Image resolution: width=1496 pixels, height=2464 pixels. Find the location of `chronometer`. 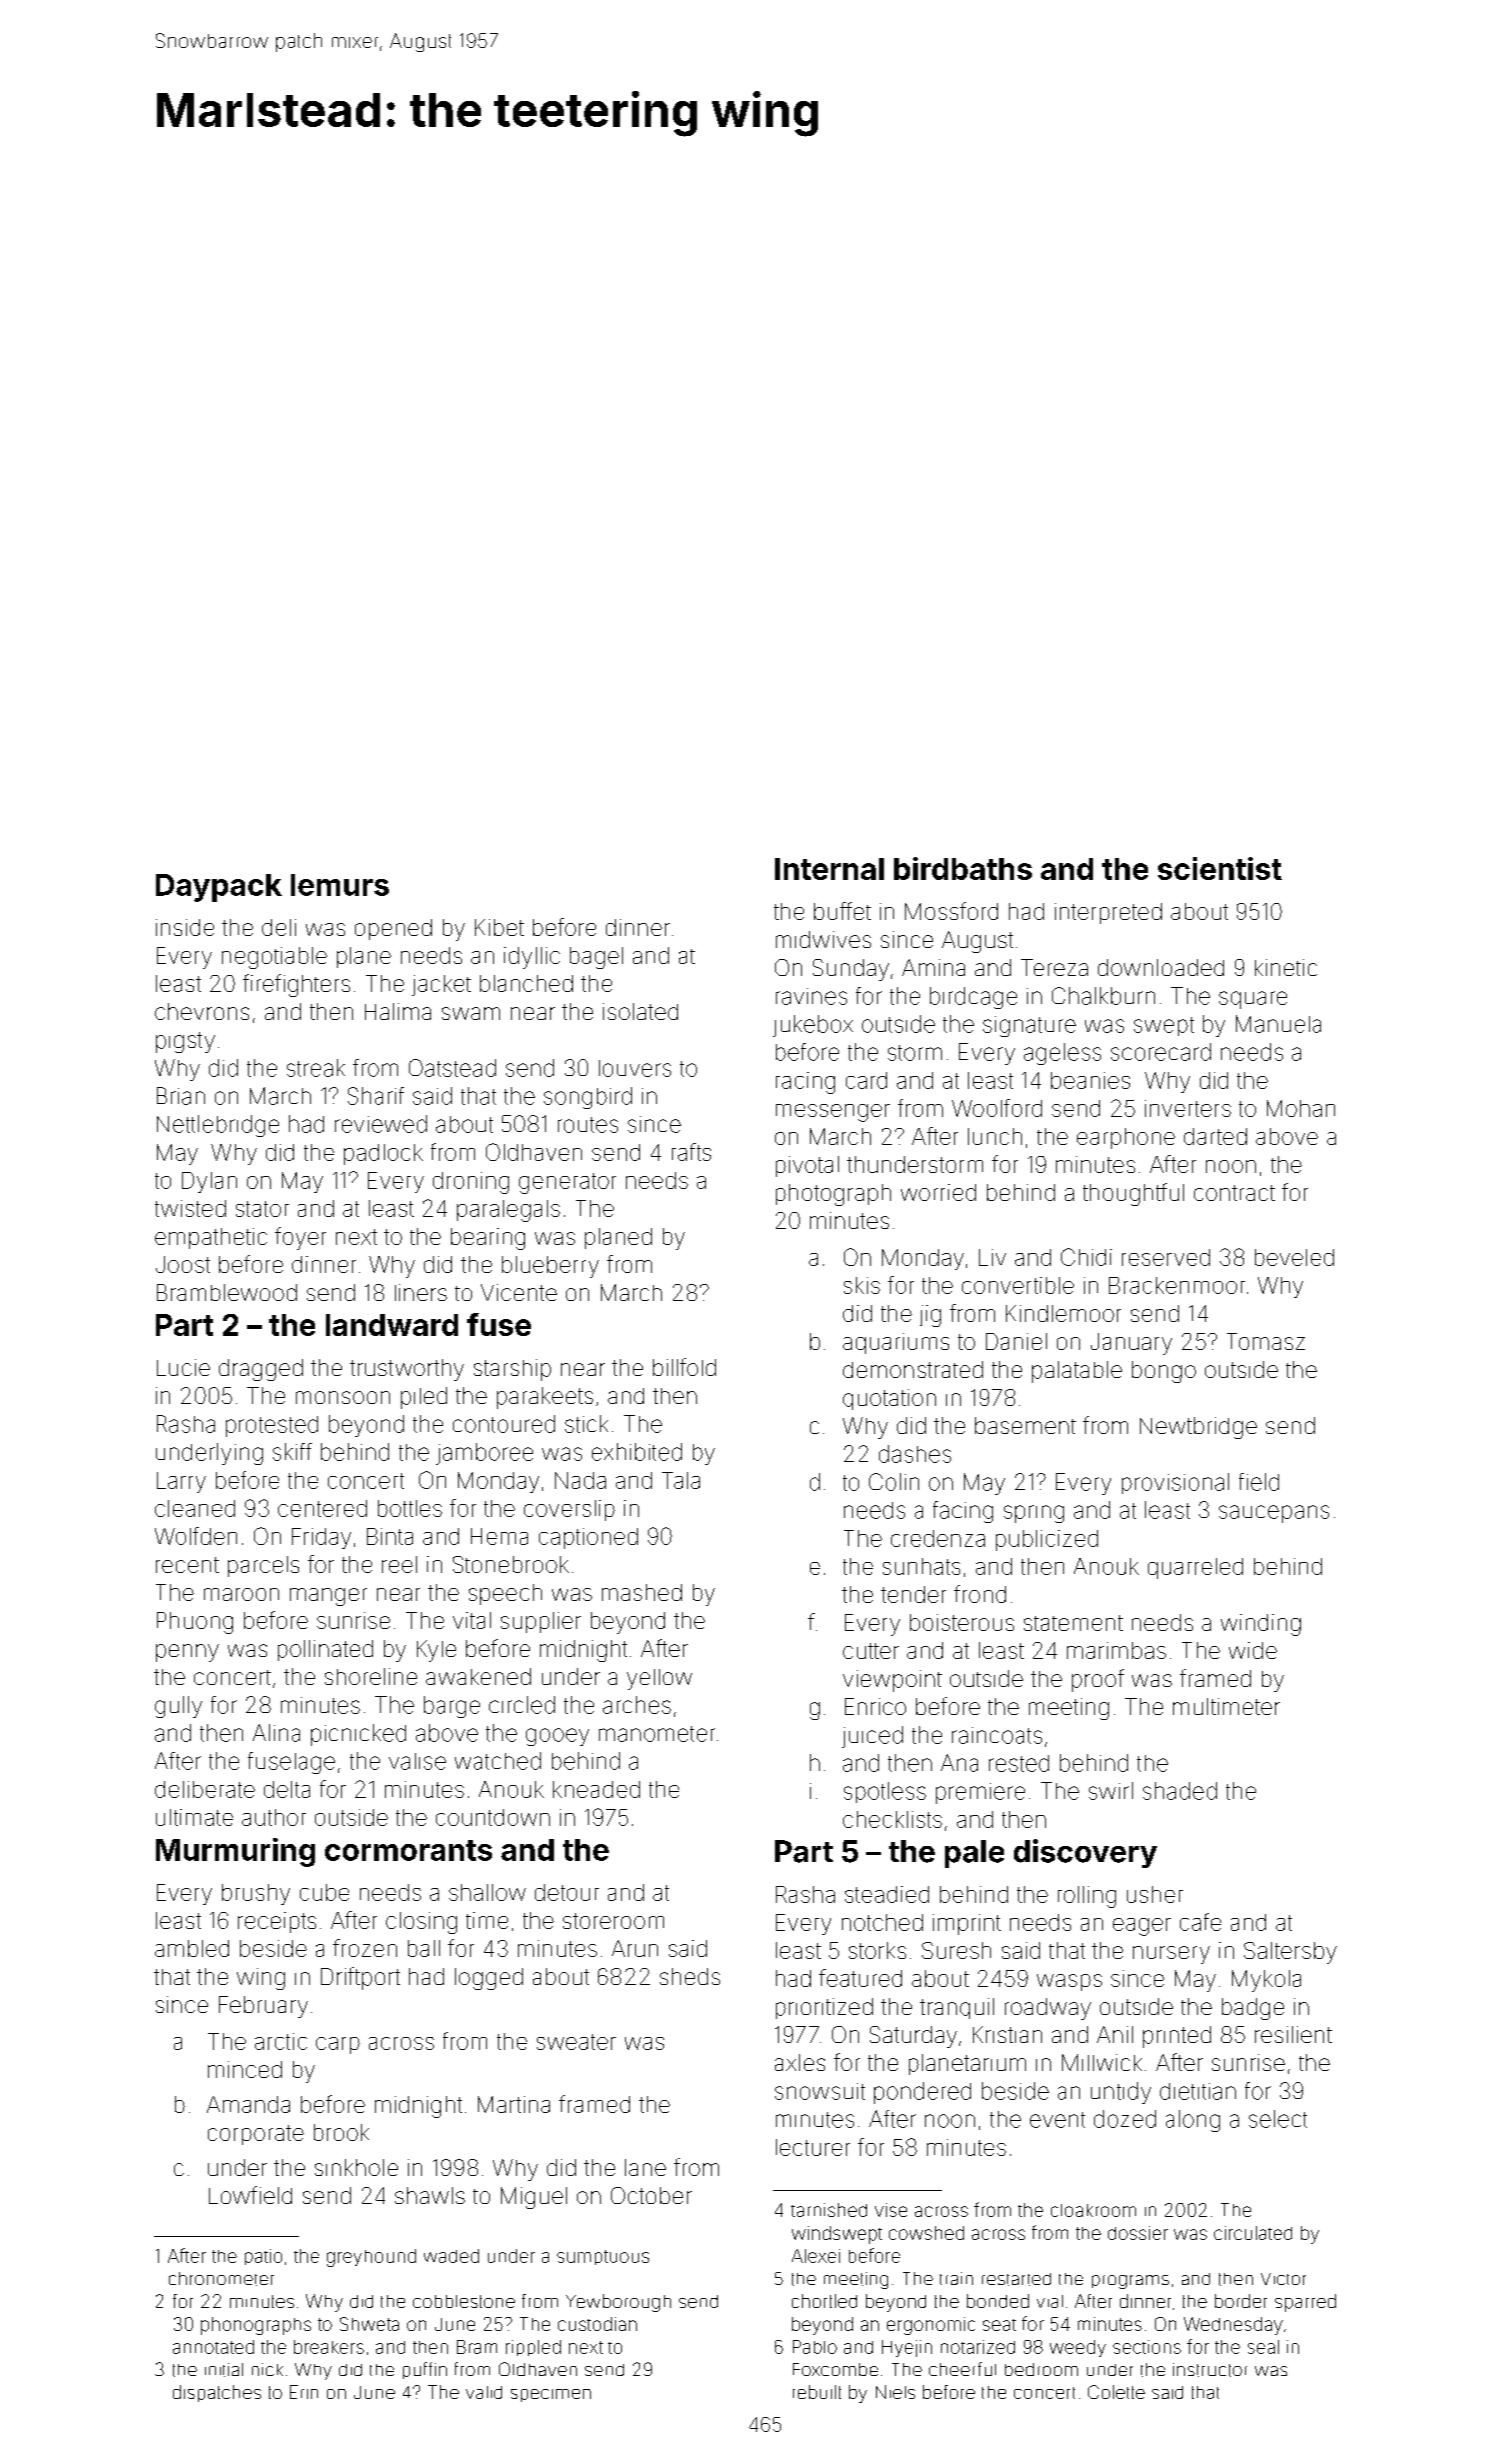

chronometer is located at coordinates (221, 2279).
